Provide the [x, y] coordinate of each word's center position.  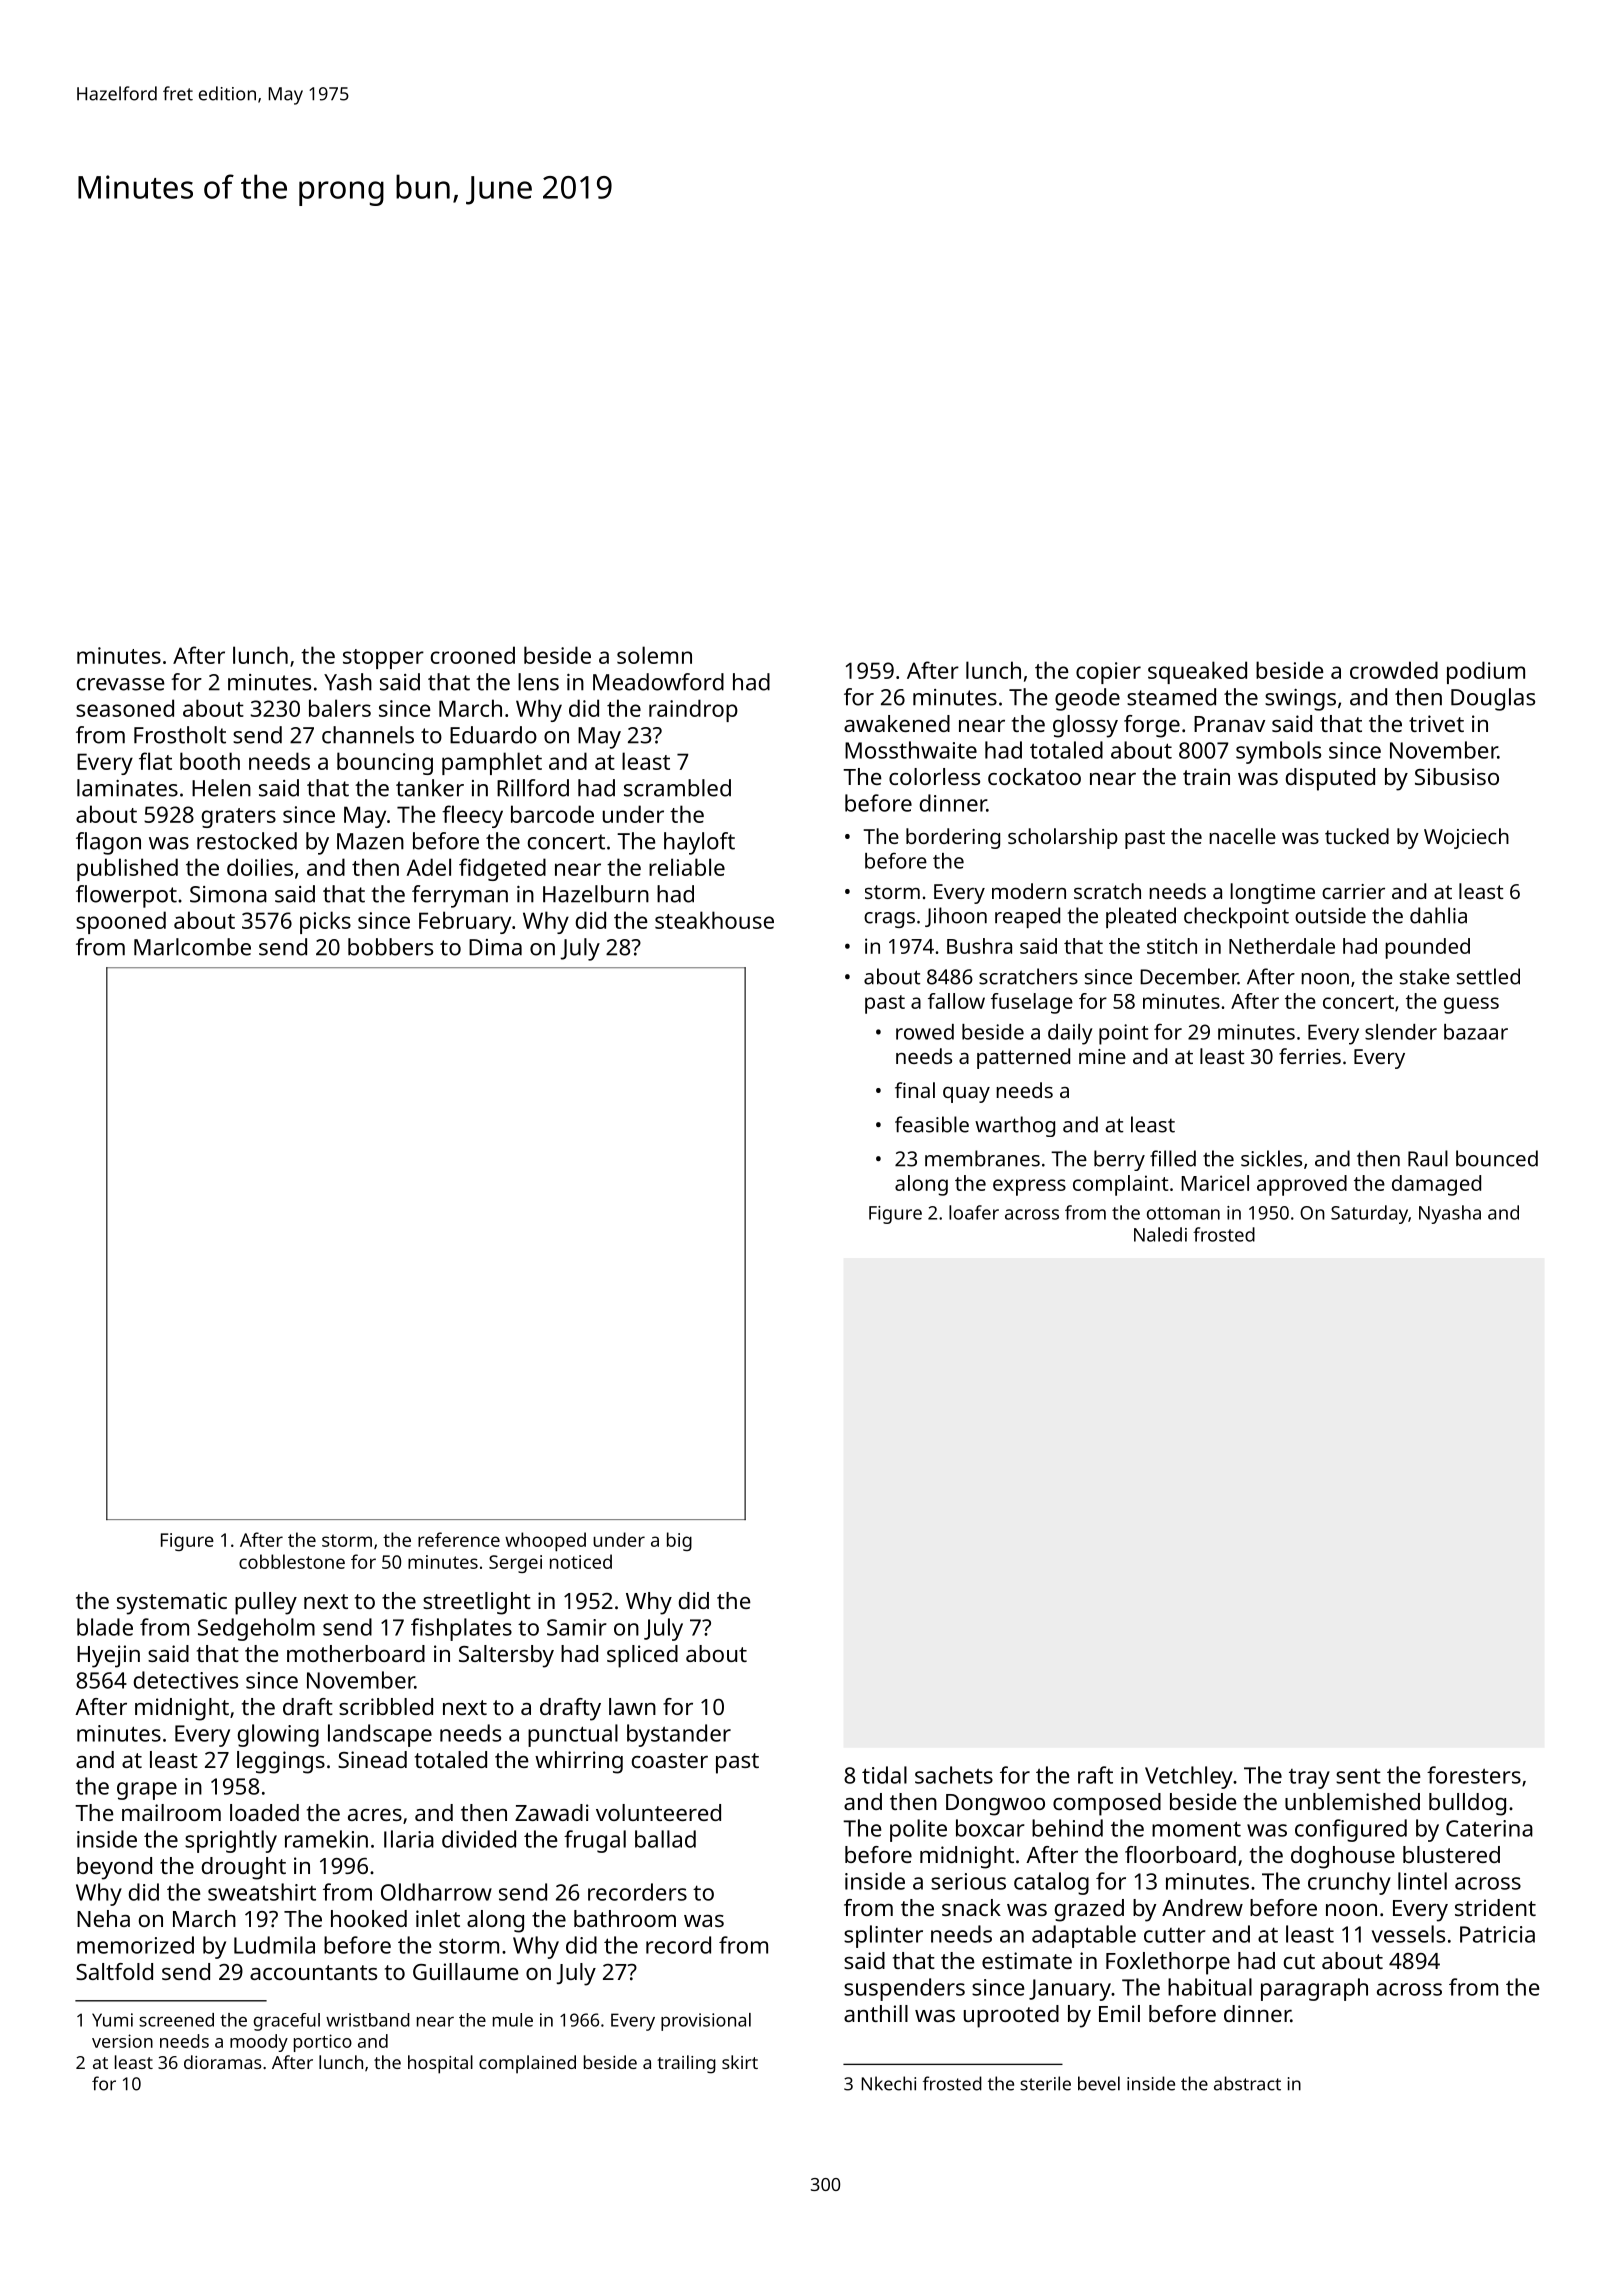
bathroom [625, 1918]
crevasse [121, 684]
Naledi [1160, 1234]
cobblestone [292, 1561]
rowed [925, 1032]
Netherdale [1282, 946]
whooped [545, 1541]
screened [176, 2020]
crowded [1394, 670]
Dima [495, 947]
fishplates [461, 1629]
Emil [1119, 2013]
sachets [954, 1775]
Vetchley [1189, 1777]
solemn [654, 655]
